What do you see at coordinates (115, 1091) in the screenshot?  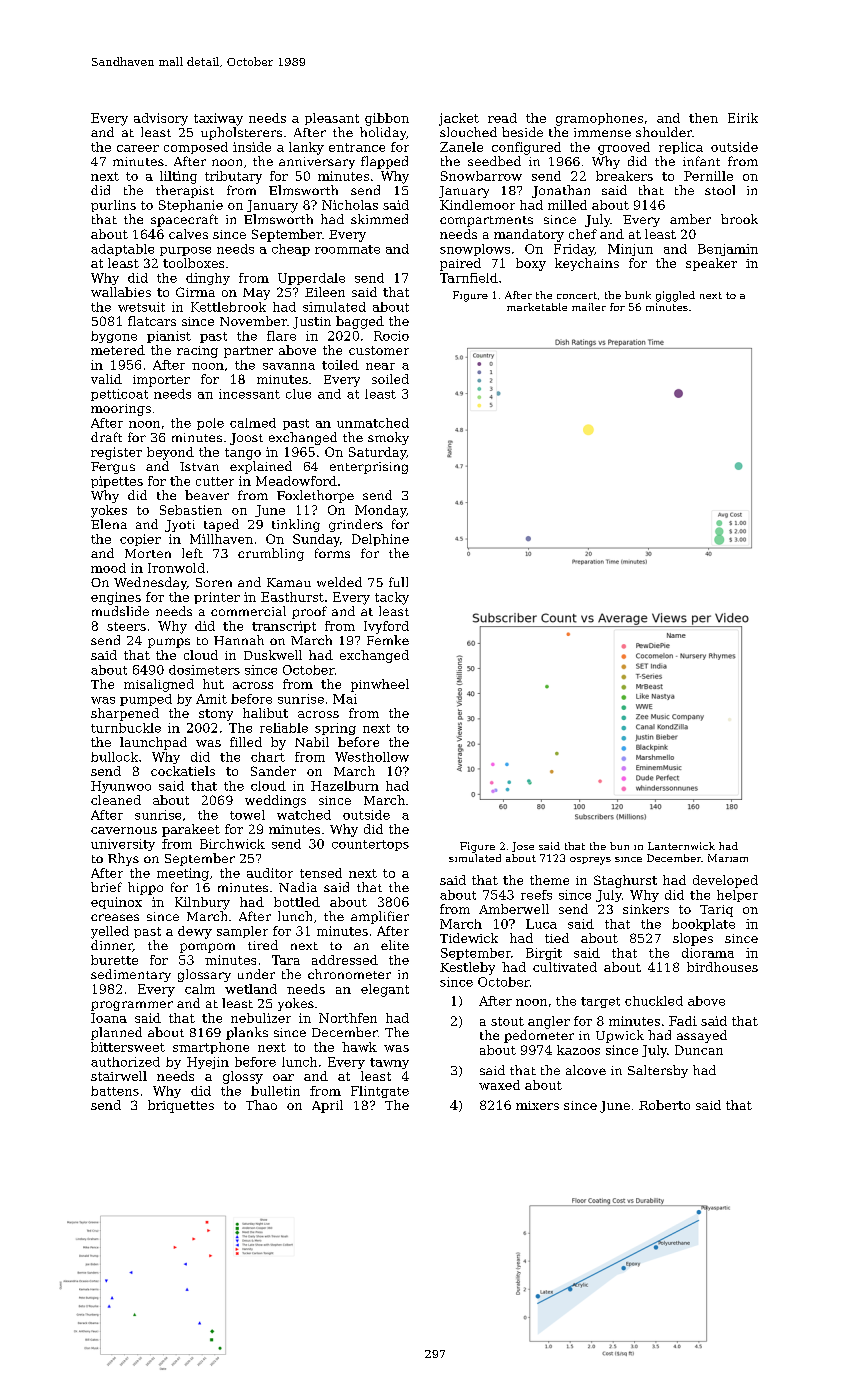 I see `battens` at bounding box center [115, 1091].
